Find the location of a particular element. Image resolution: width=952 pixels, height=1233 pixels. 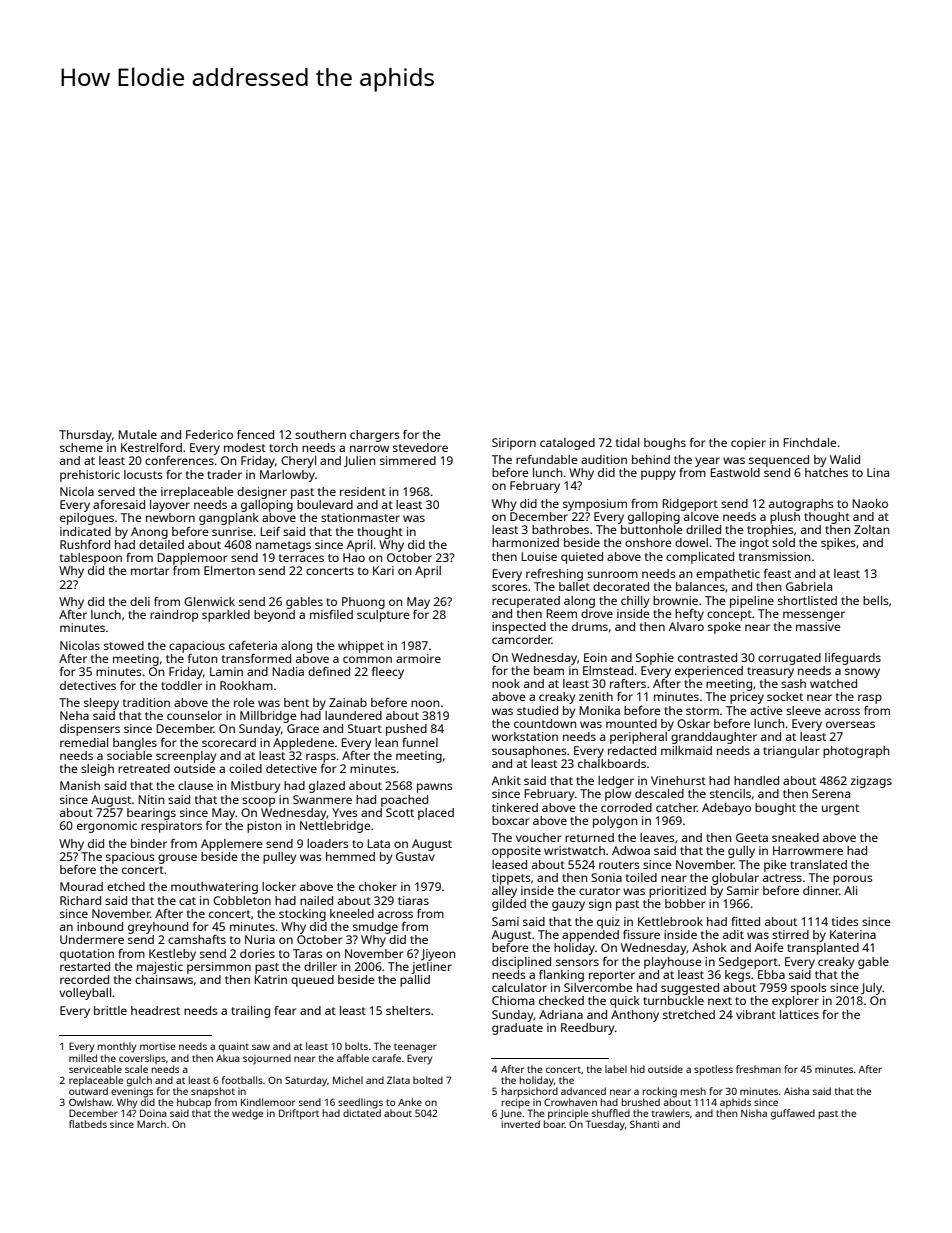

cataloged is located at coordinates (567, 444).
